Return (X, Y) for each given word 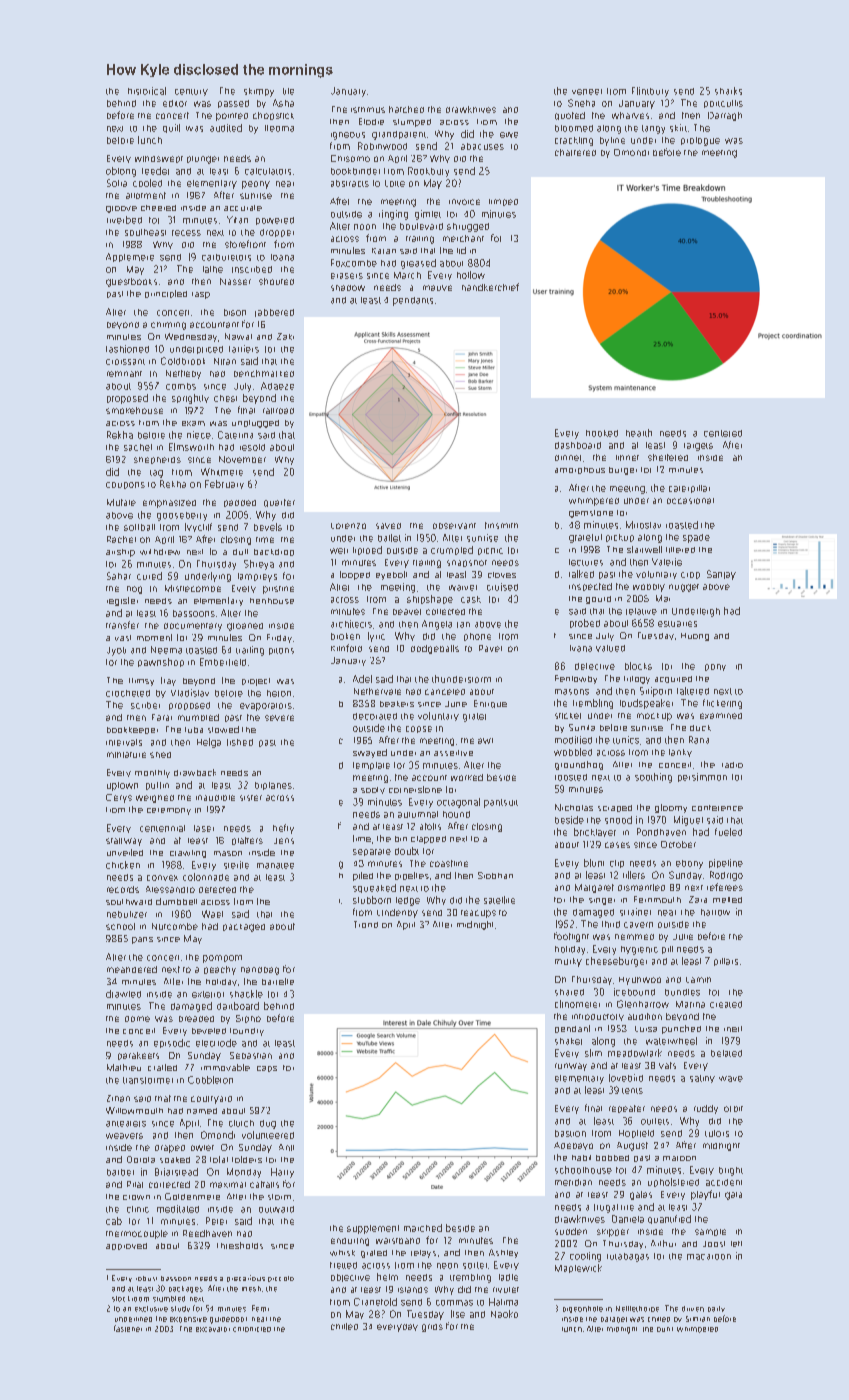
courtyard (211, 1100)
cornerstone (415, 789)
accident (724, 1182)
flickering (722, 704)
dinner (568, 458)
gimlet (428, 215)
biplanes (273, 786)
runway (571, 1067)
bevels (268, 527)
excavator (213, 1329)
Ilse (458, 1314)
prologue (700, 141)
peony (256, 185)
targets (698, 447)
